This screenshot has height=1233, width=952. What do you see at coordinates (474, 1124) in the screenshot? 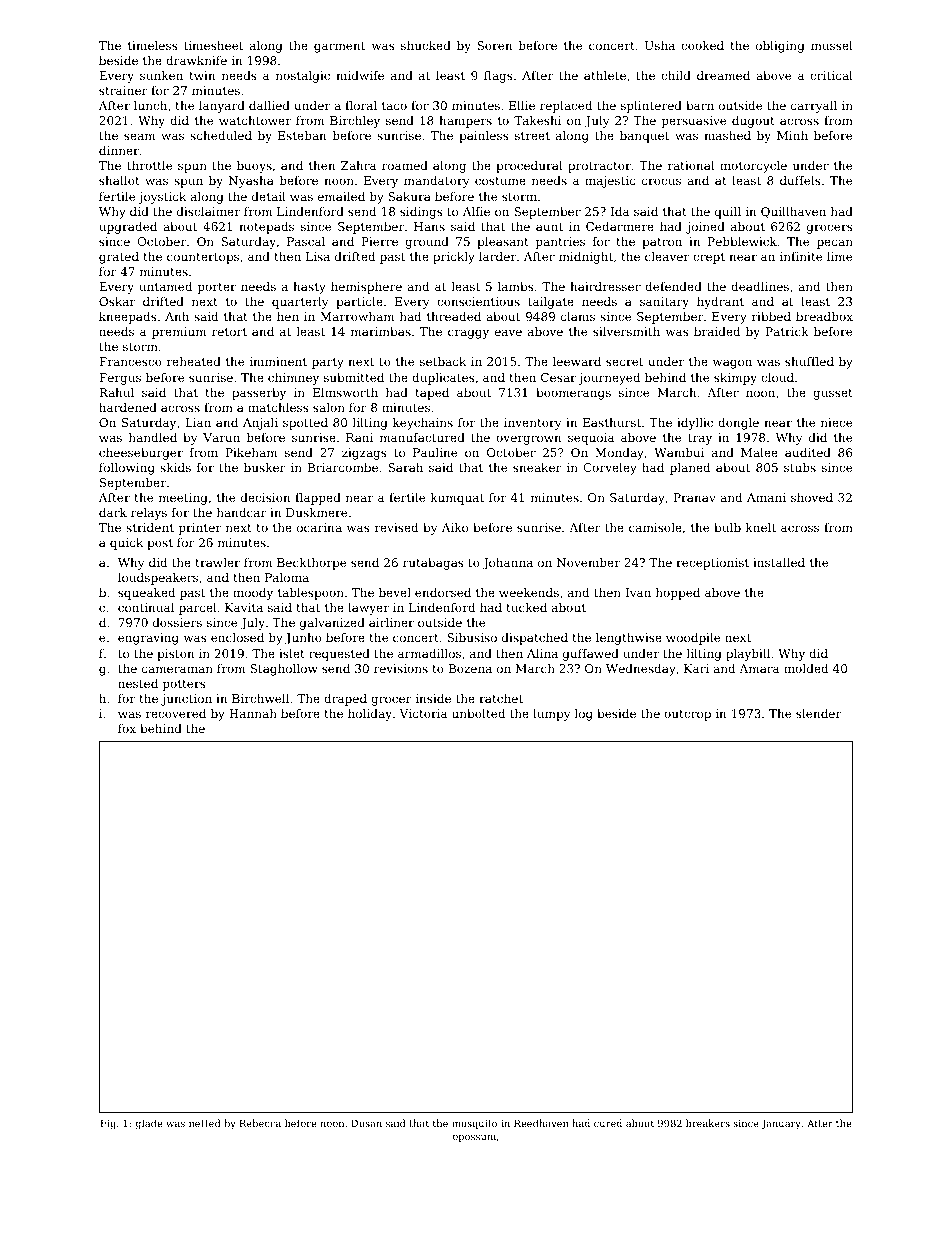
I see `mosquito` at bounding box center [474, 1124].
